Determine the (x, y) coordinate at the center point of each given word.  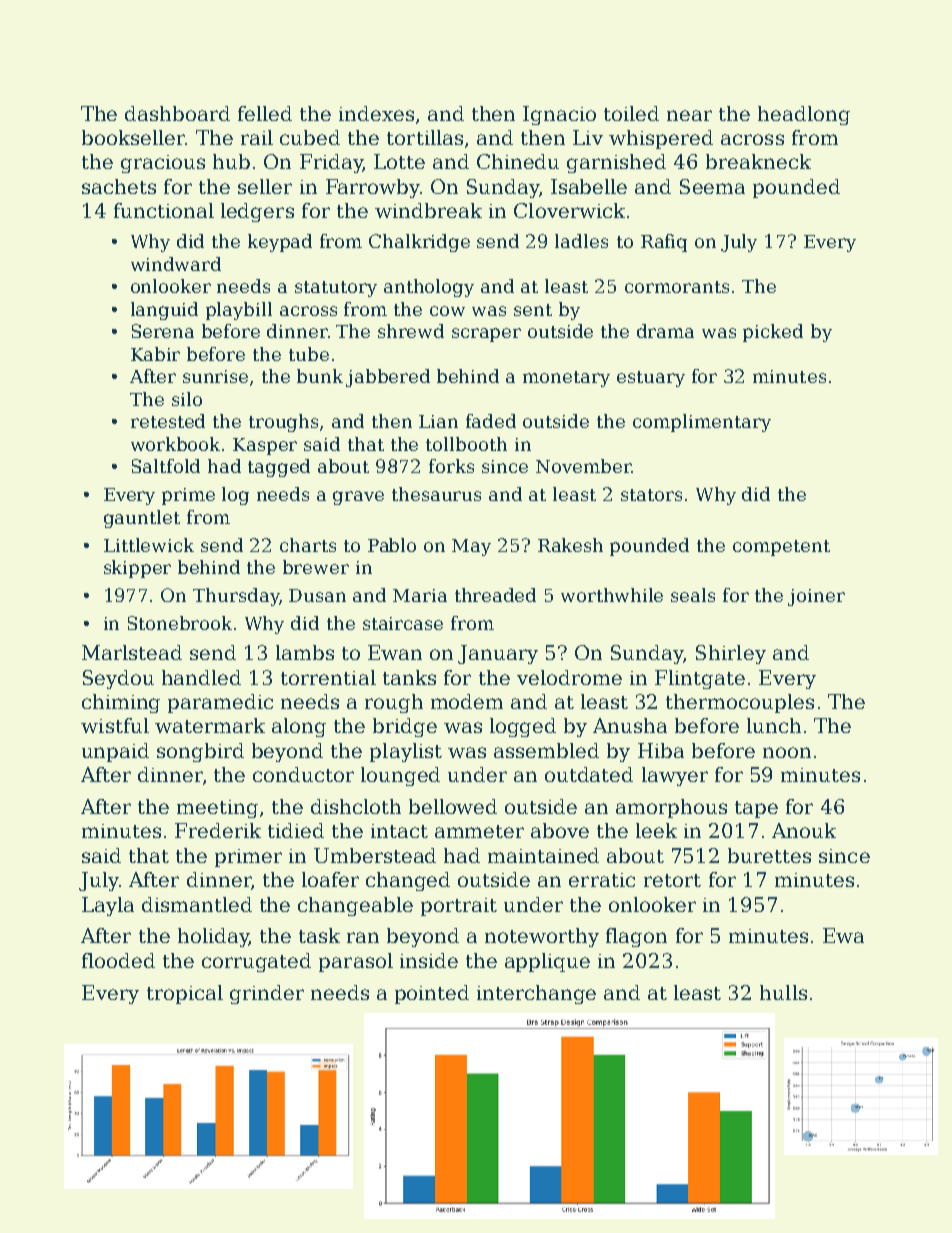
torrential (328, 677)
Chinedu (518, 161)
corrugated (256, 962)
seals (693, 595)
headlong (804, 115)
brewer (316, 567)
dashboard (177, 113)
